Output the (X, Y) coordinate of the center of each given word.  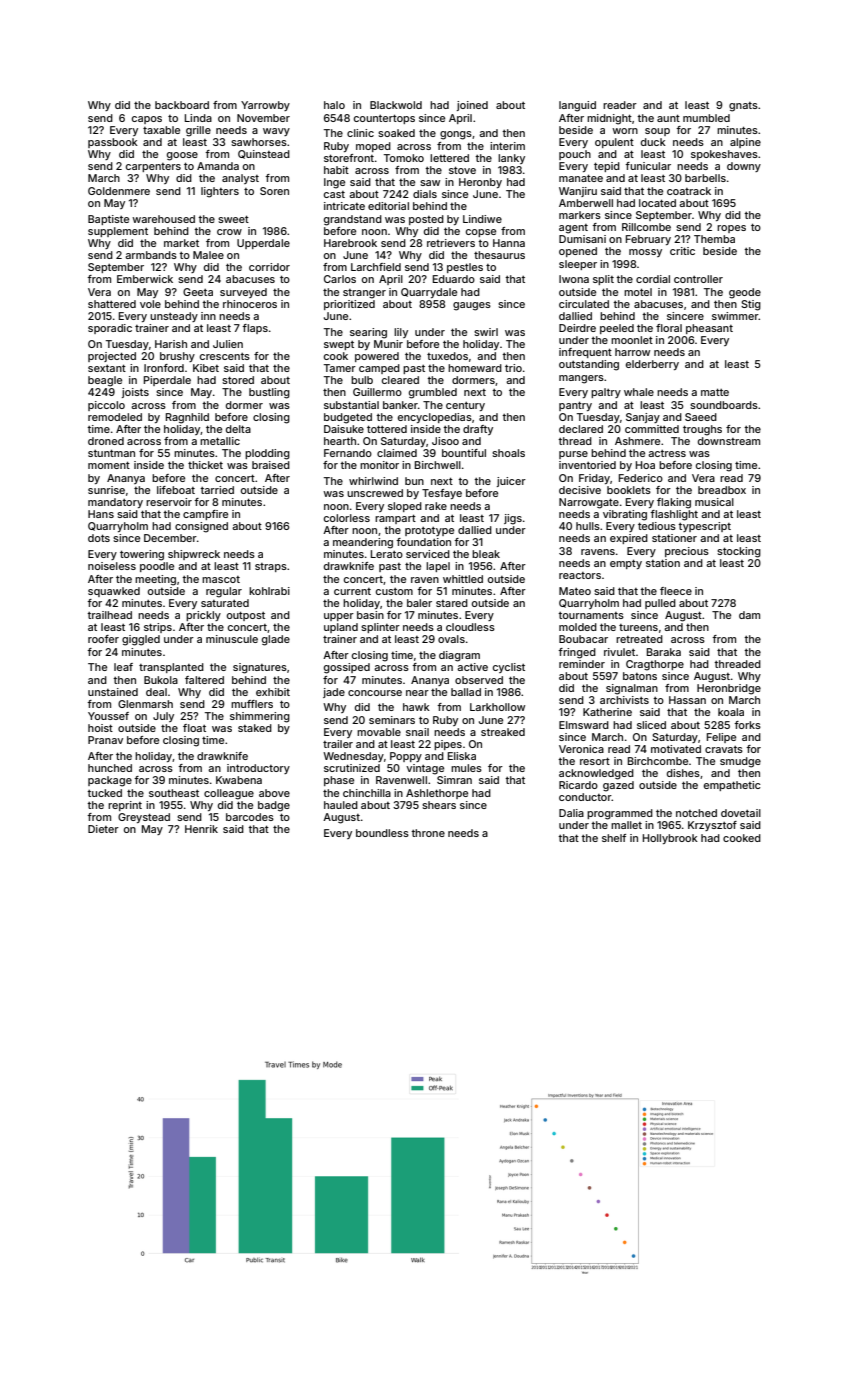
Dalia (571, 813)
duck (653, 142)
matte (715, 392)
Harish (171, 344)
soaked (396, 133)
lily (401, 333)
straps (271, 567)
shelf (614, 838)
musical (714, 502)
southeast (174, 793)
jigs (513, 519)
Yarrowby (265, 106)
